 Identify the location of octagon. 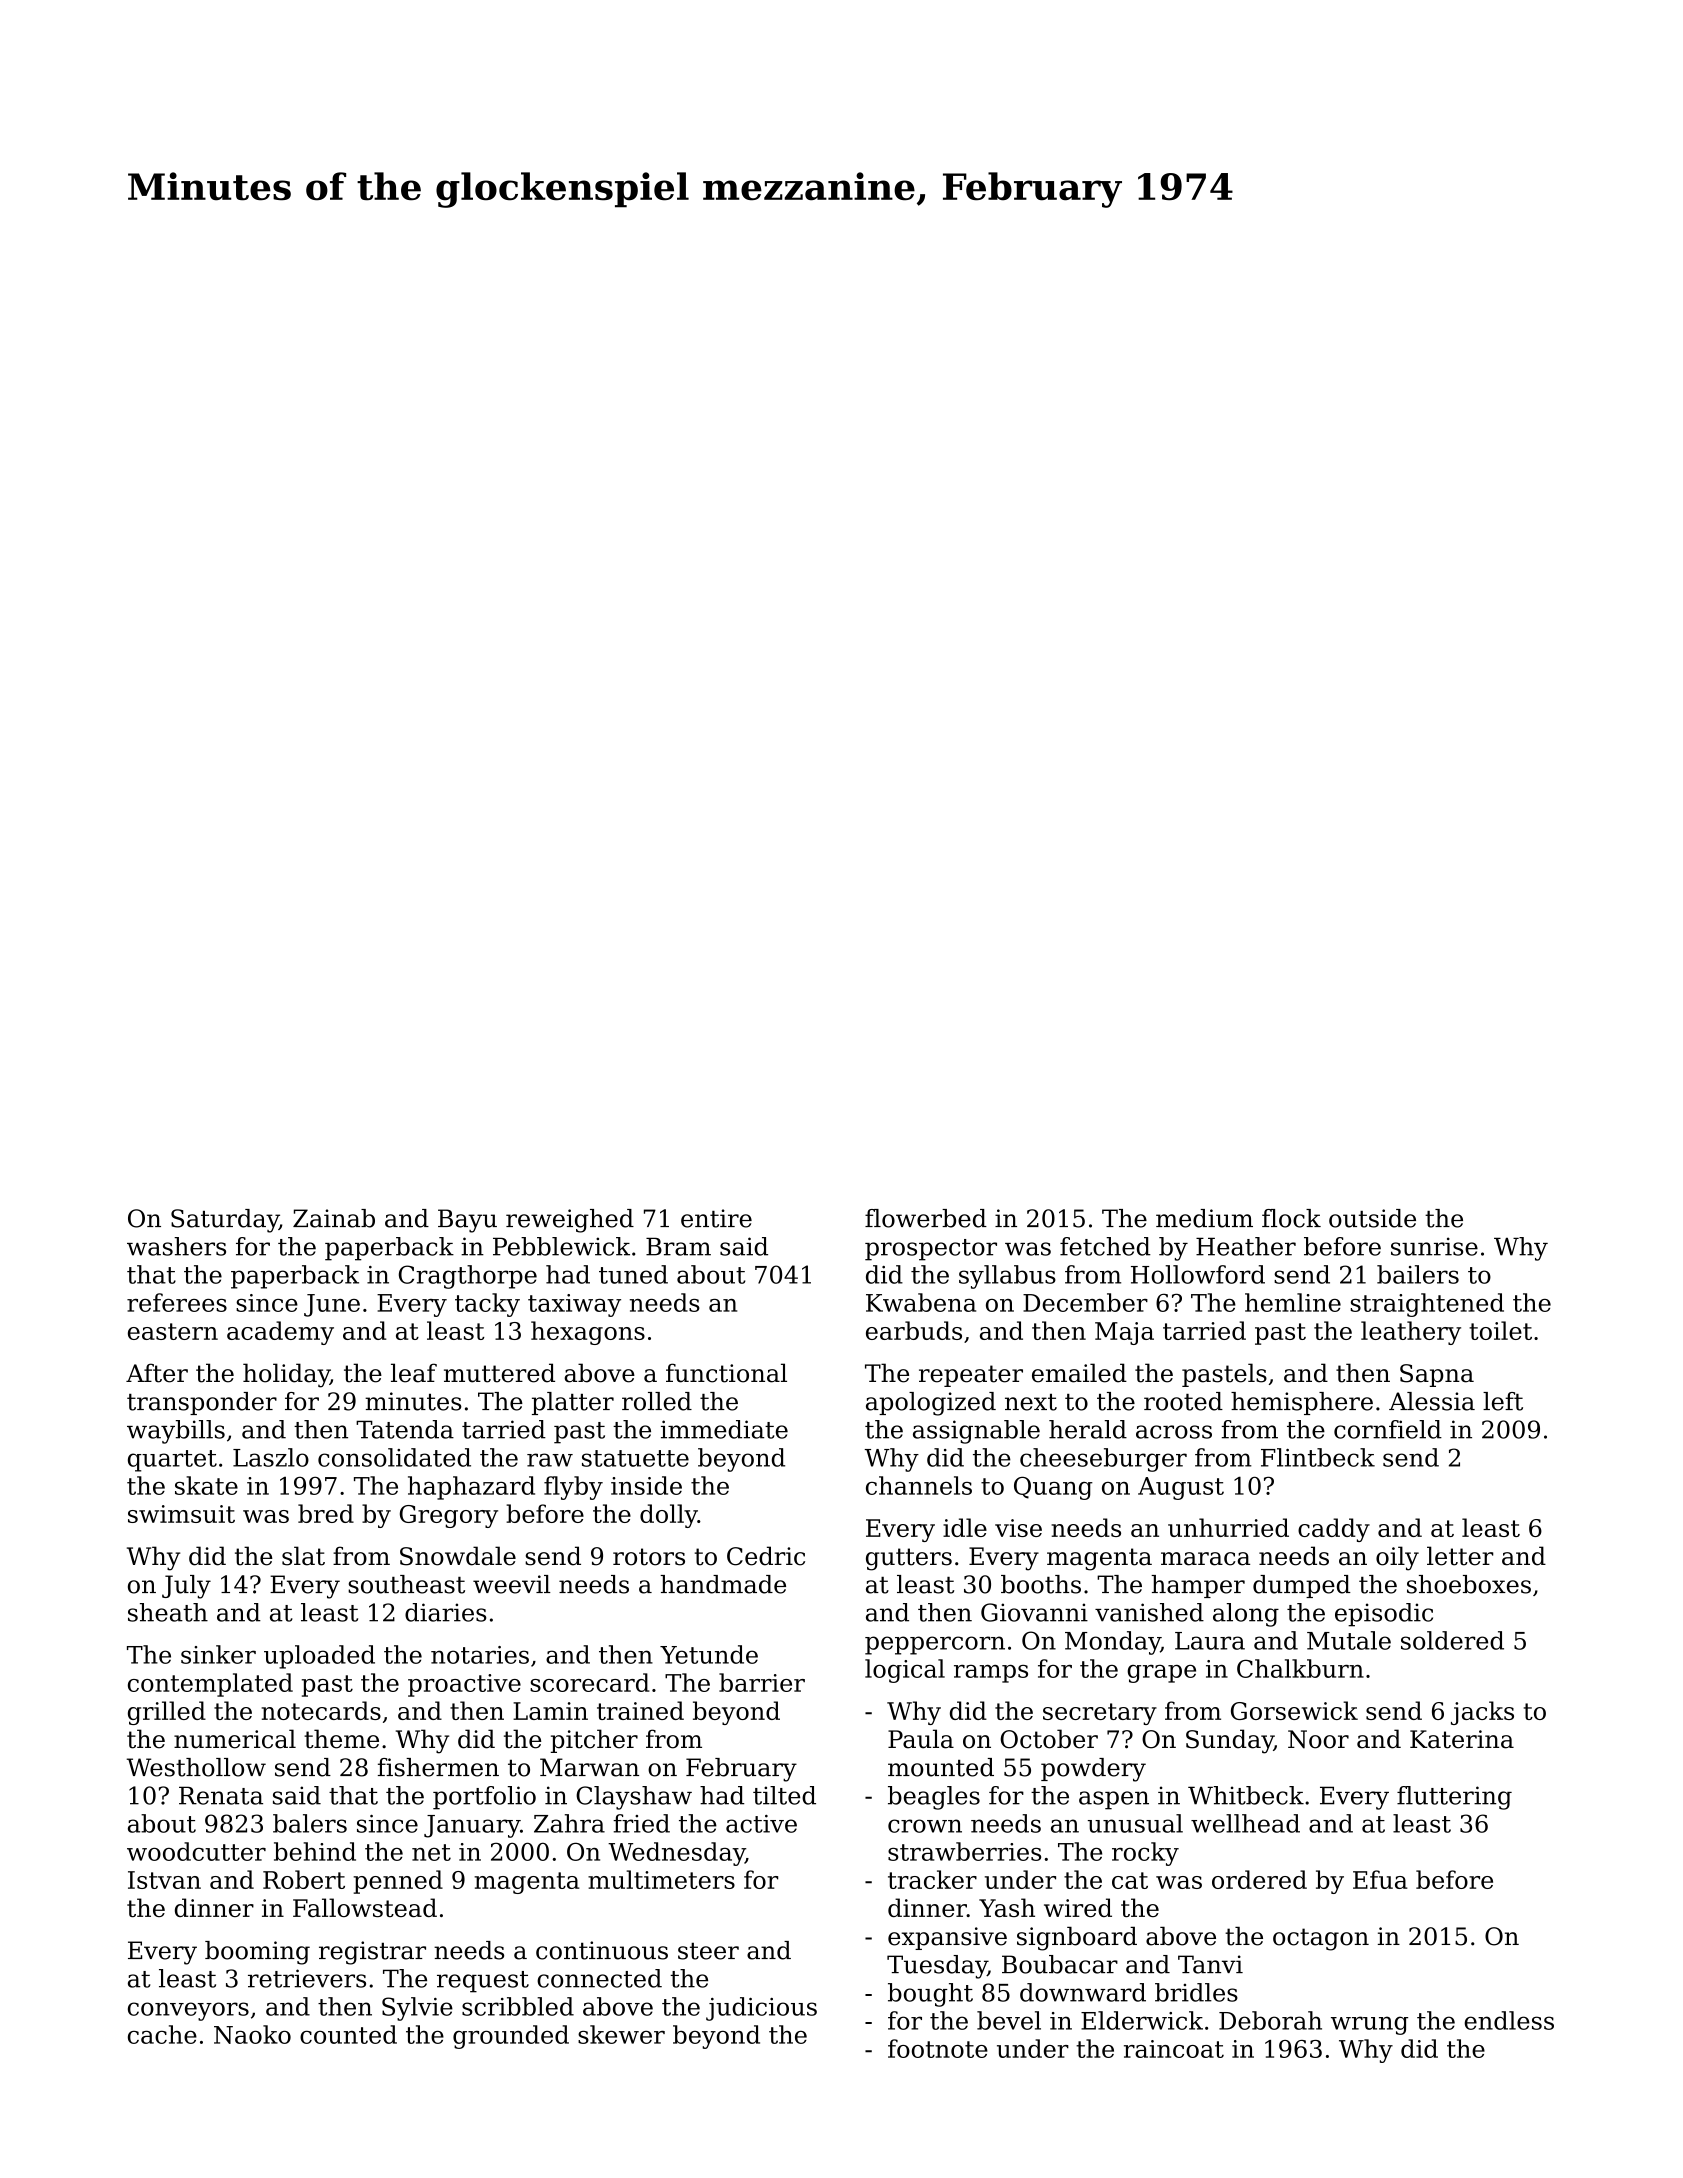
(1321, 1939).
